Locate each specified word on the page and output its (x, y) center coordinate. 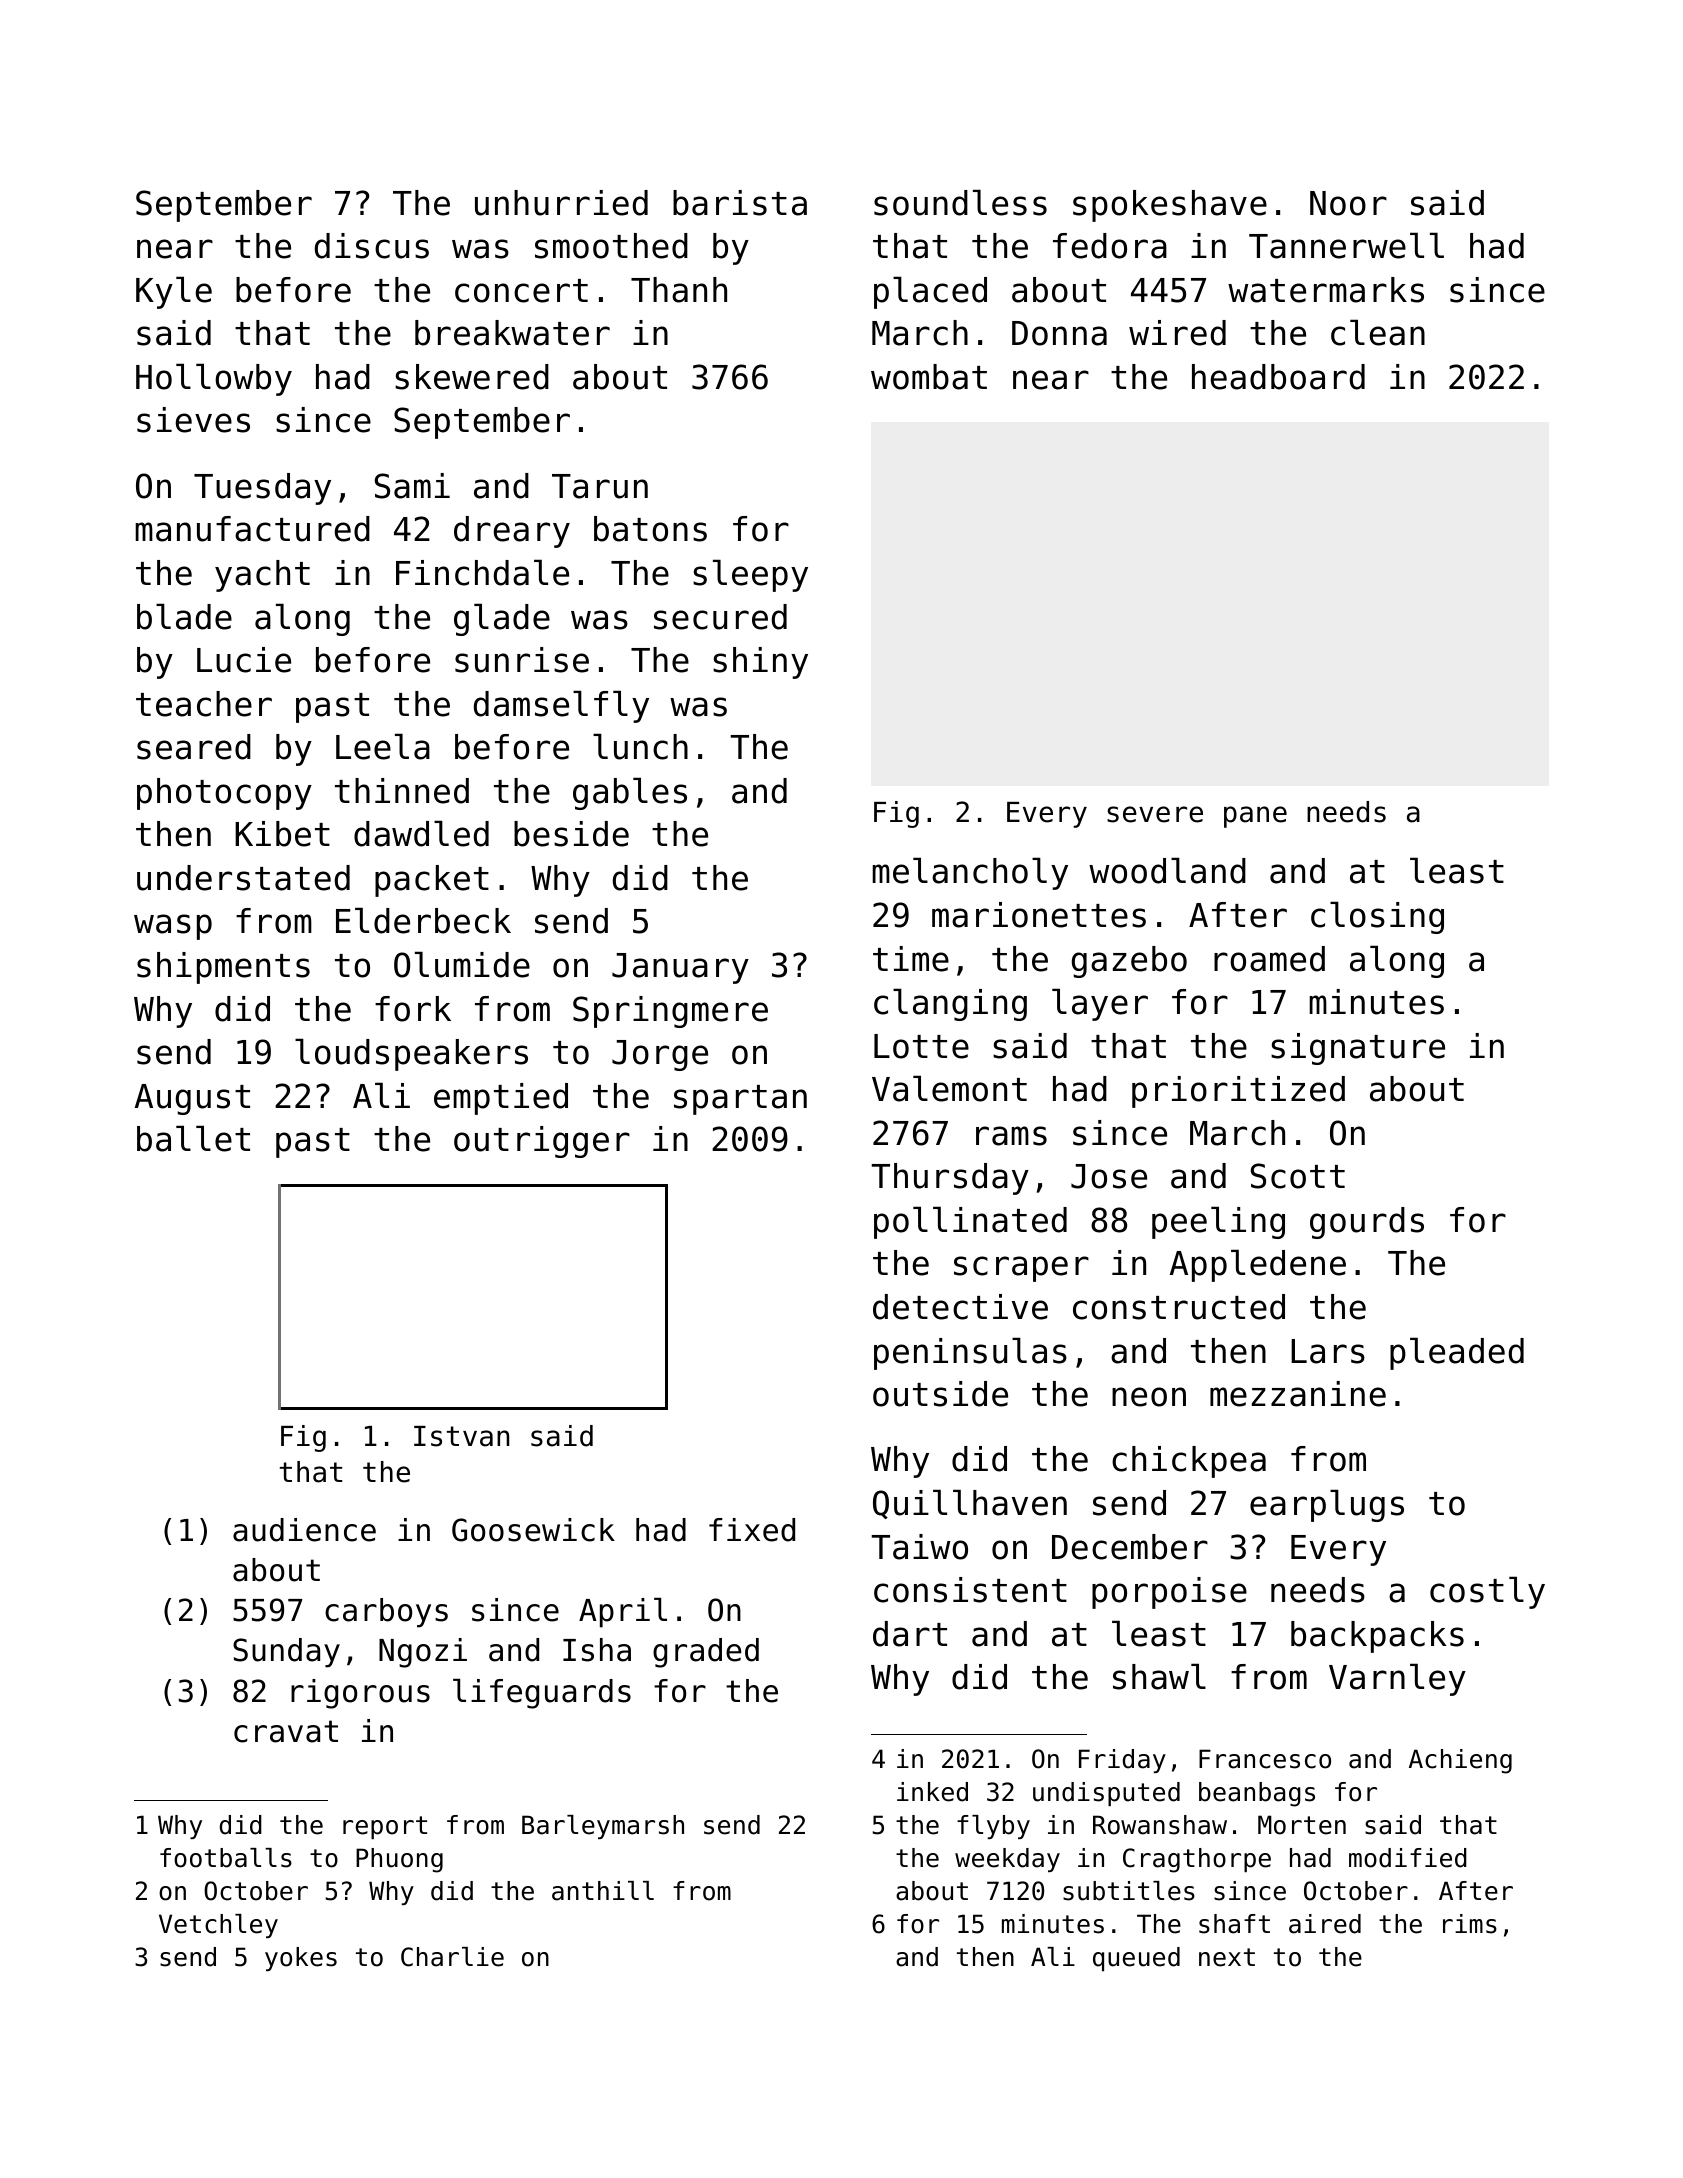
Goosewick (533, 1530)
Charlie (452, 1957)
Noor (1348, 203)
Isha (597, 1650)
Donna (1059, 333)
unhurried (561, 203)
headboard (1278, 377)
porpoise (1169, 1593)
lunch (640, 746)
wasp (173, 927)
